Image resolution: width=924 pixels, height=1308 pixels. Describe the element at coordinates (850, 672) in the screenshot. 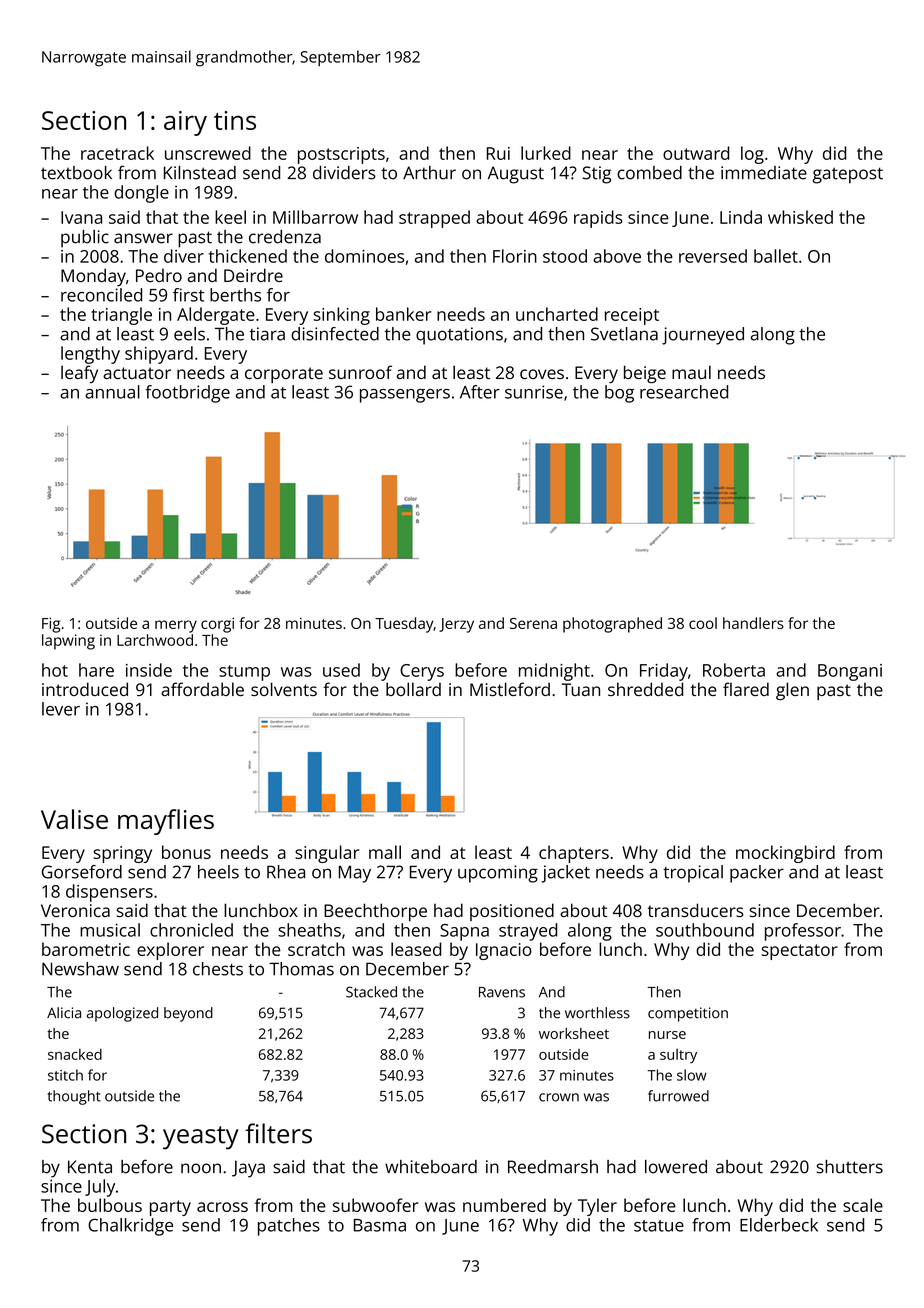

I see `Bongani` at that location.
